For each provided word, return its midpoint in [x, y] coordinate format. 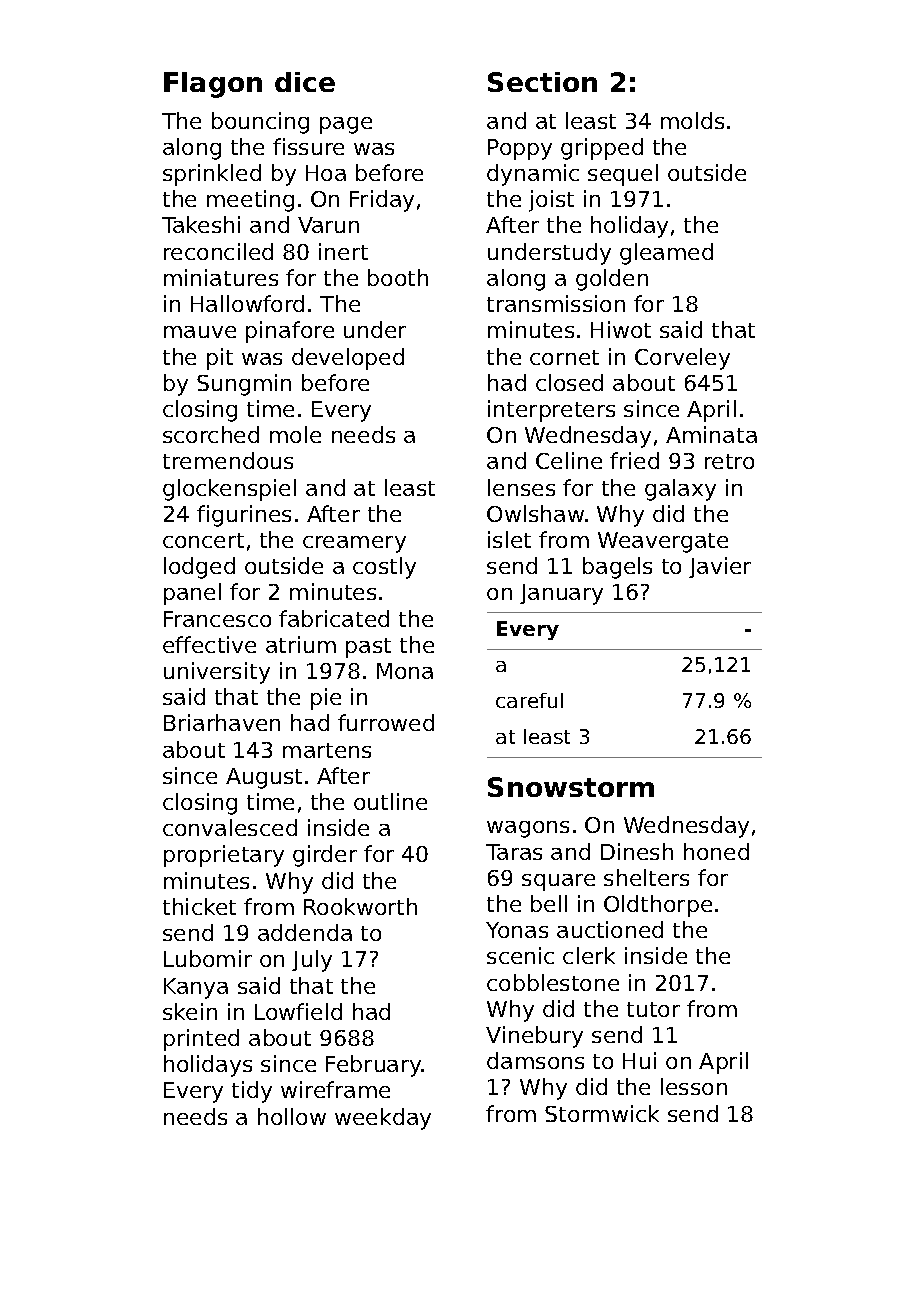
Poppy [520, 149]
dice [305, 82]
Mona [405, 671]
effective [209, 644]
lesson [694, 1086]
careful [529, 700]
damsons [535, 1060]
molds [692, 120]
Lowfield [298, 1011]
